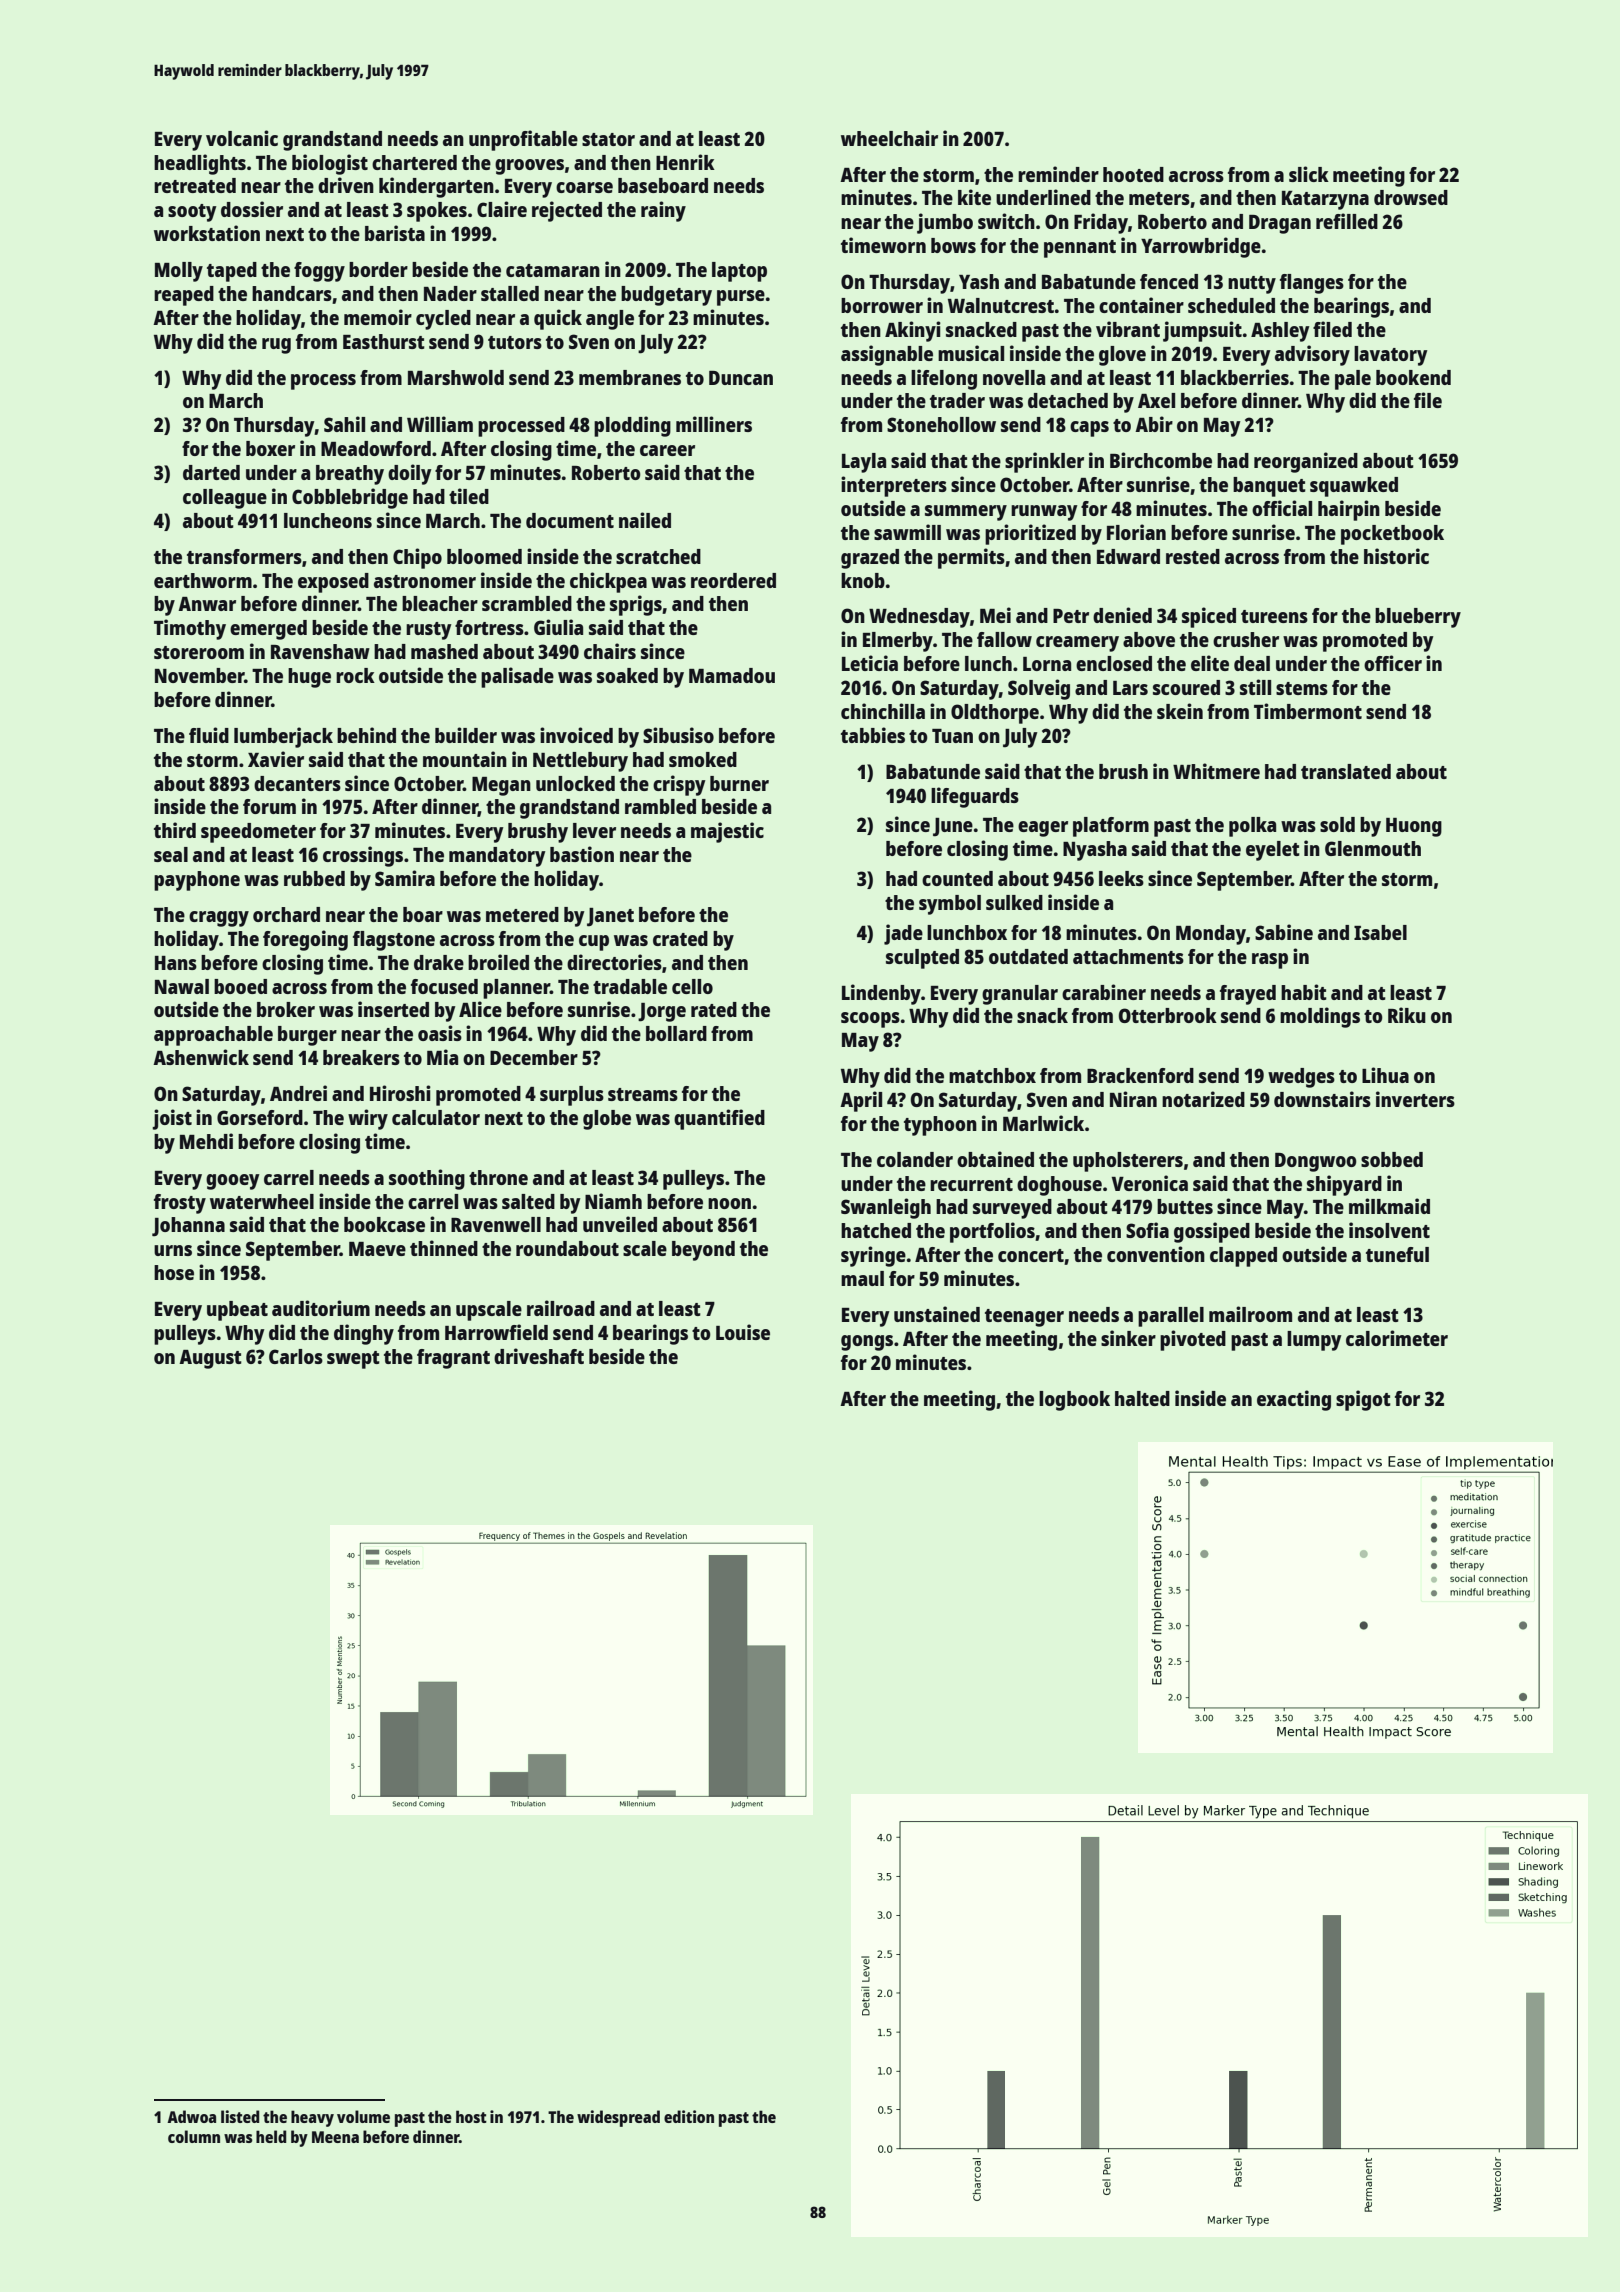 The image size is (1620, 2292). I want to click on Huong, so click(1414, 827).
